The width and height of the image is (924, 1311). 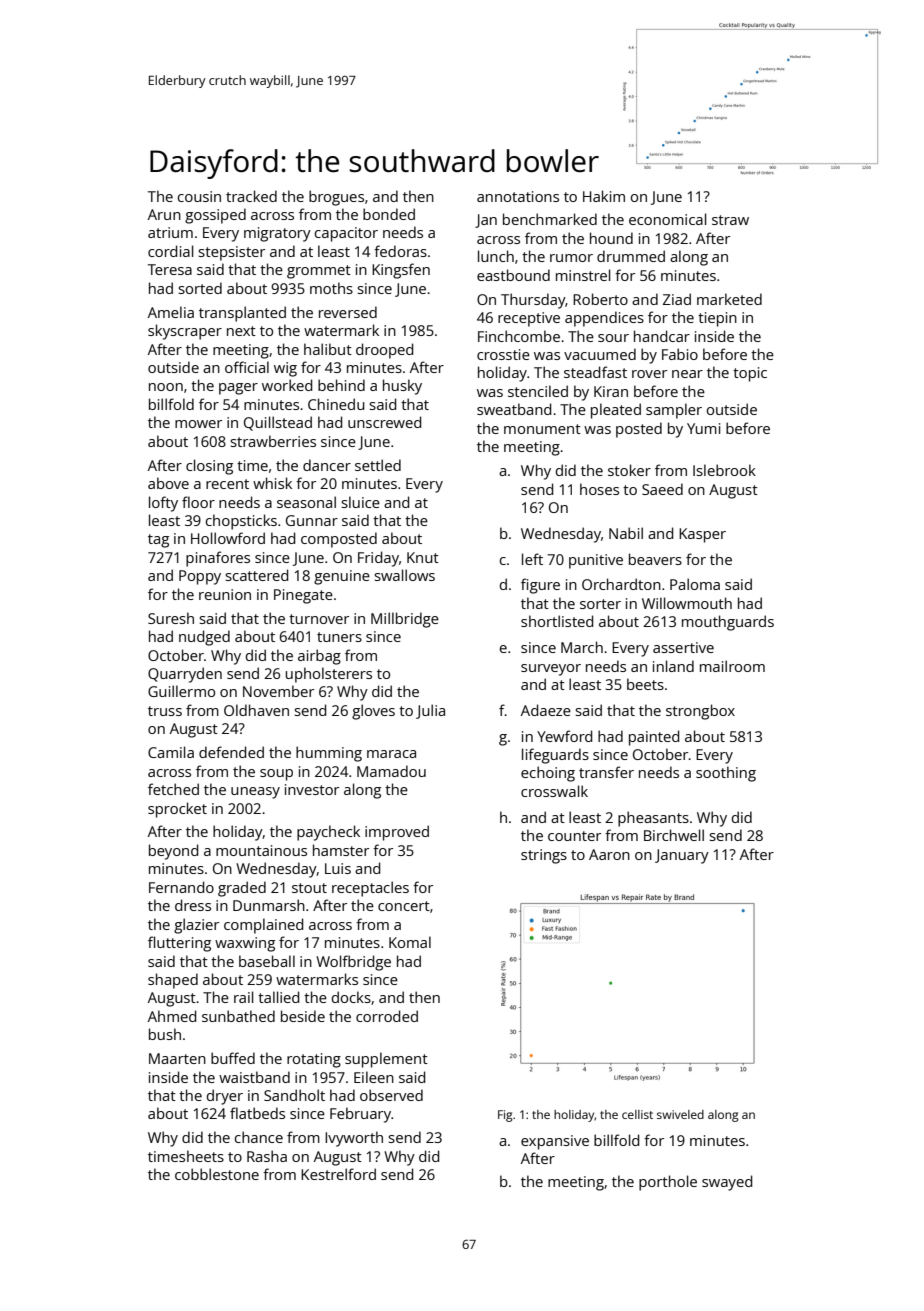 What do you see at coordinates (378, 465) in the image?
I see `settled` at bounding box center [378, 465].
